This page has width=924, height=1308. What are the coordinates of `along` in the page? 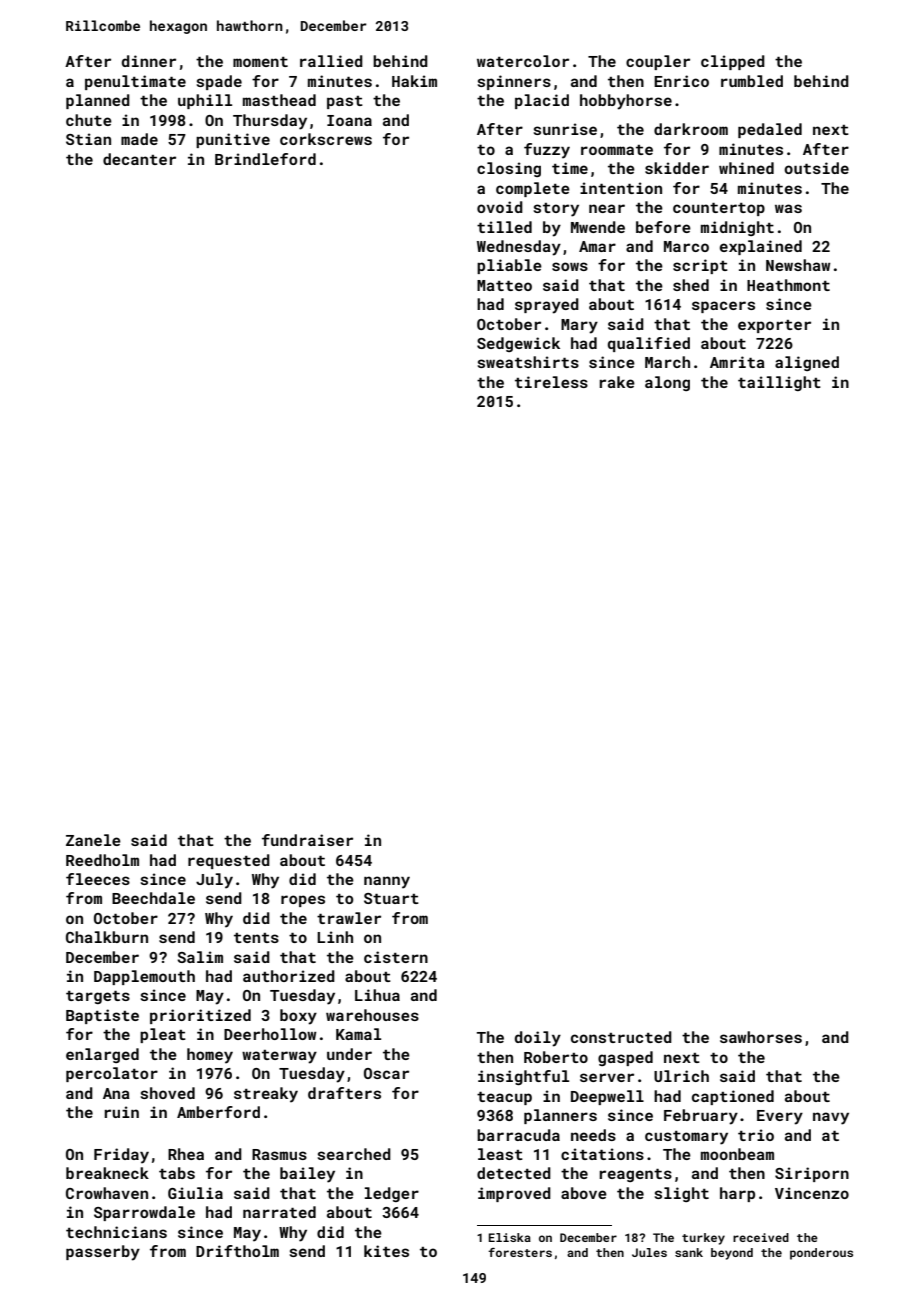 It's located at (667, 383).
